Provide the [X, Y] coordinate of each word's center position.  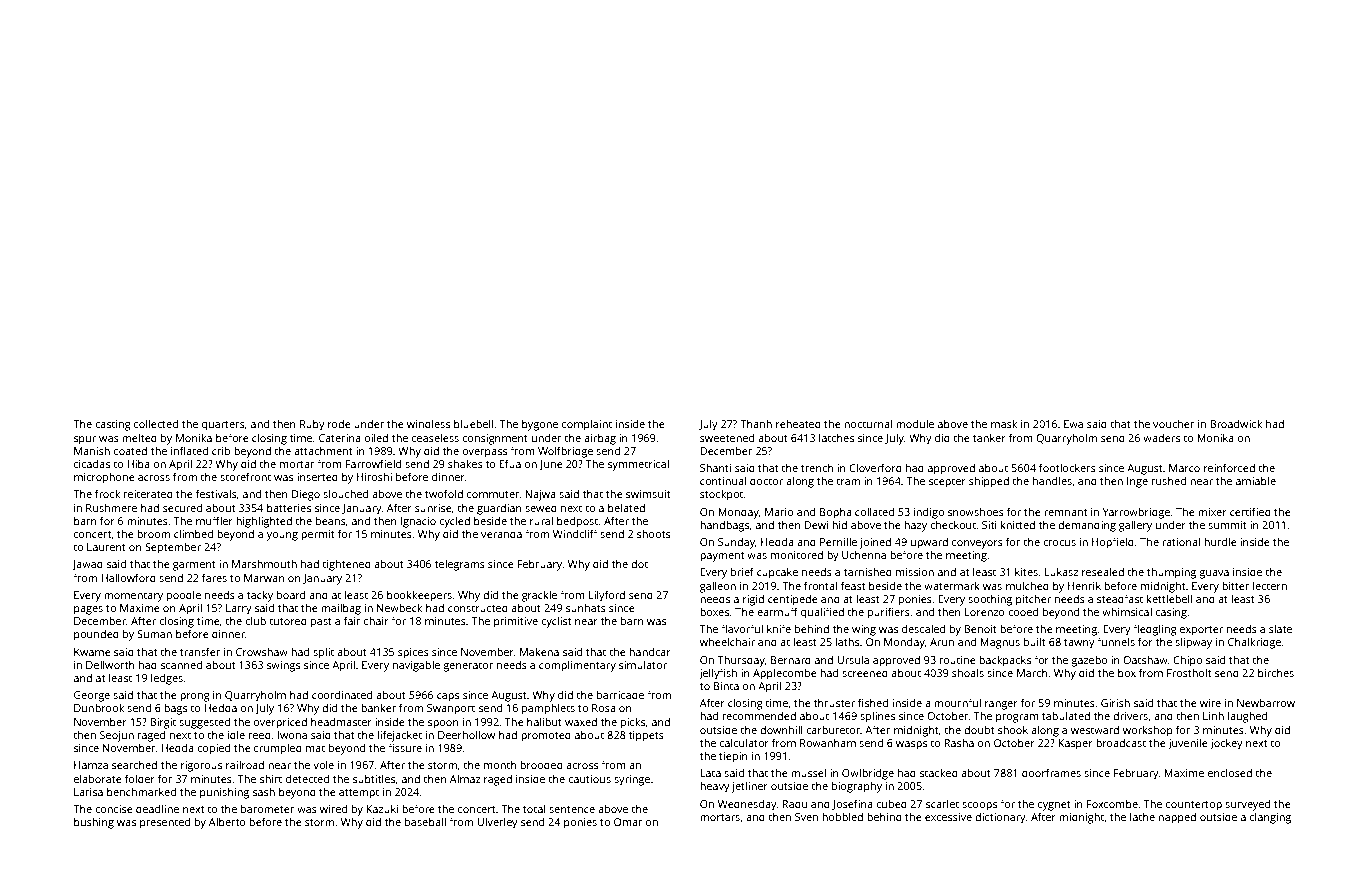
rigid [753, 600]
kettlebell [1170, 598]
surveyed [1247, 805]
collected [156, 423]
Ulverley [497, 823]
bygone [540, 425]
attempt [359, 794]
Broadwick [1236, 423]
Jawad [87, 565]
